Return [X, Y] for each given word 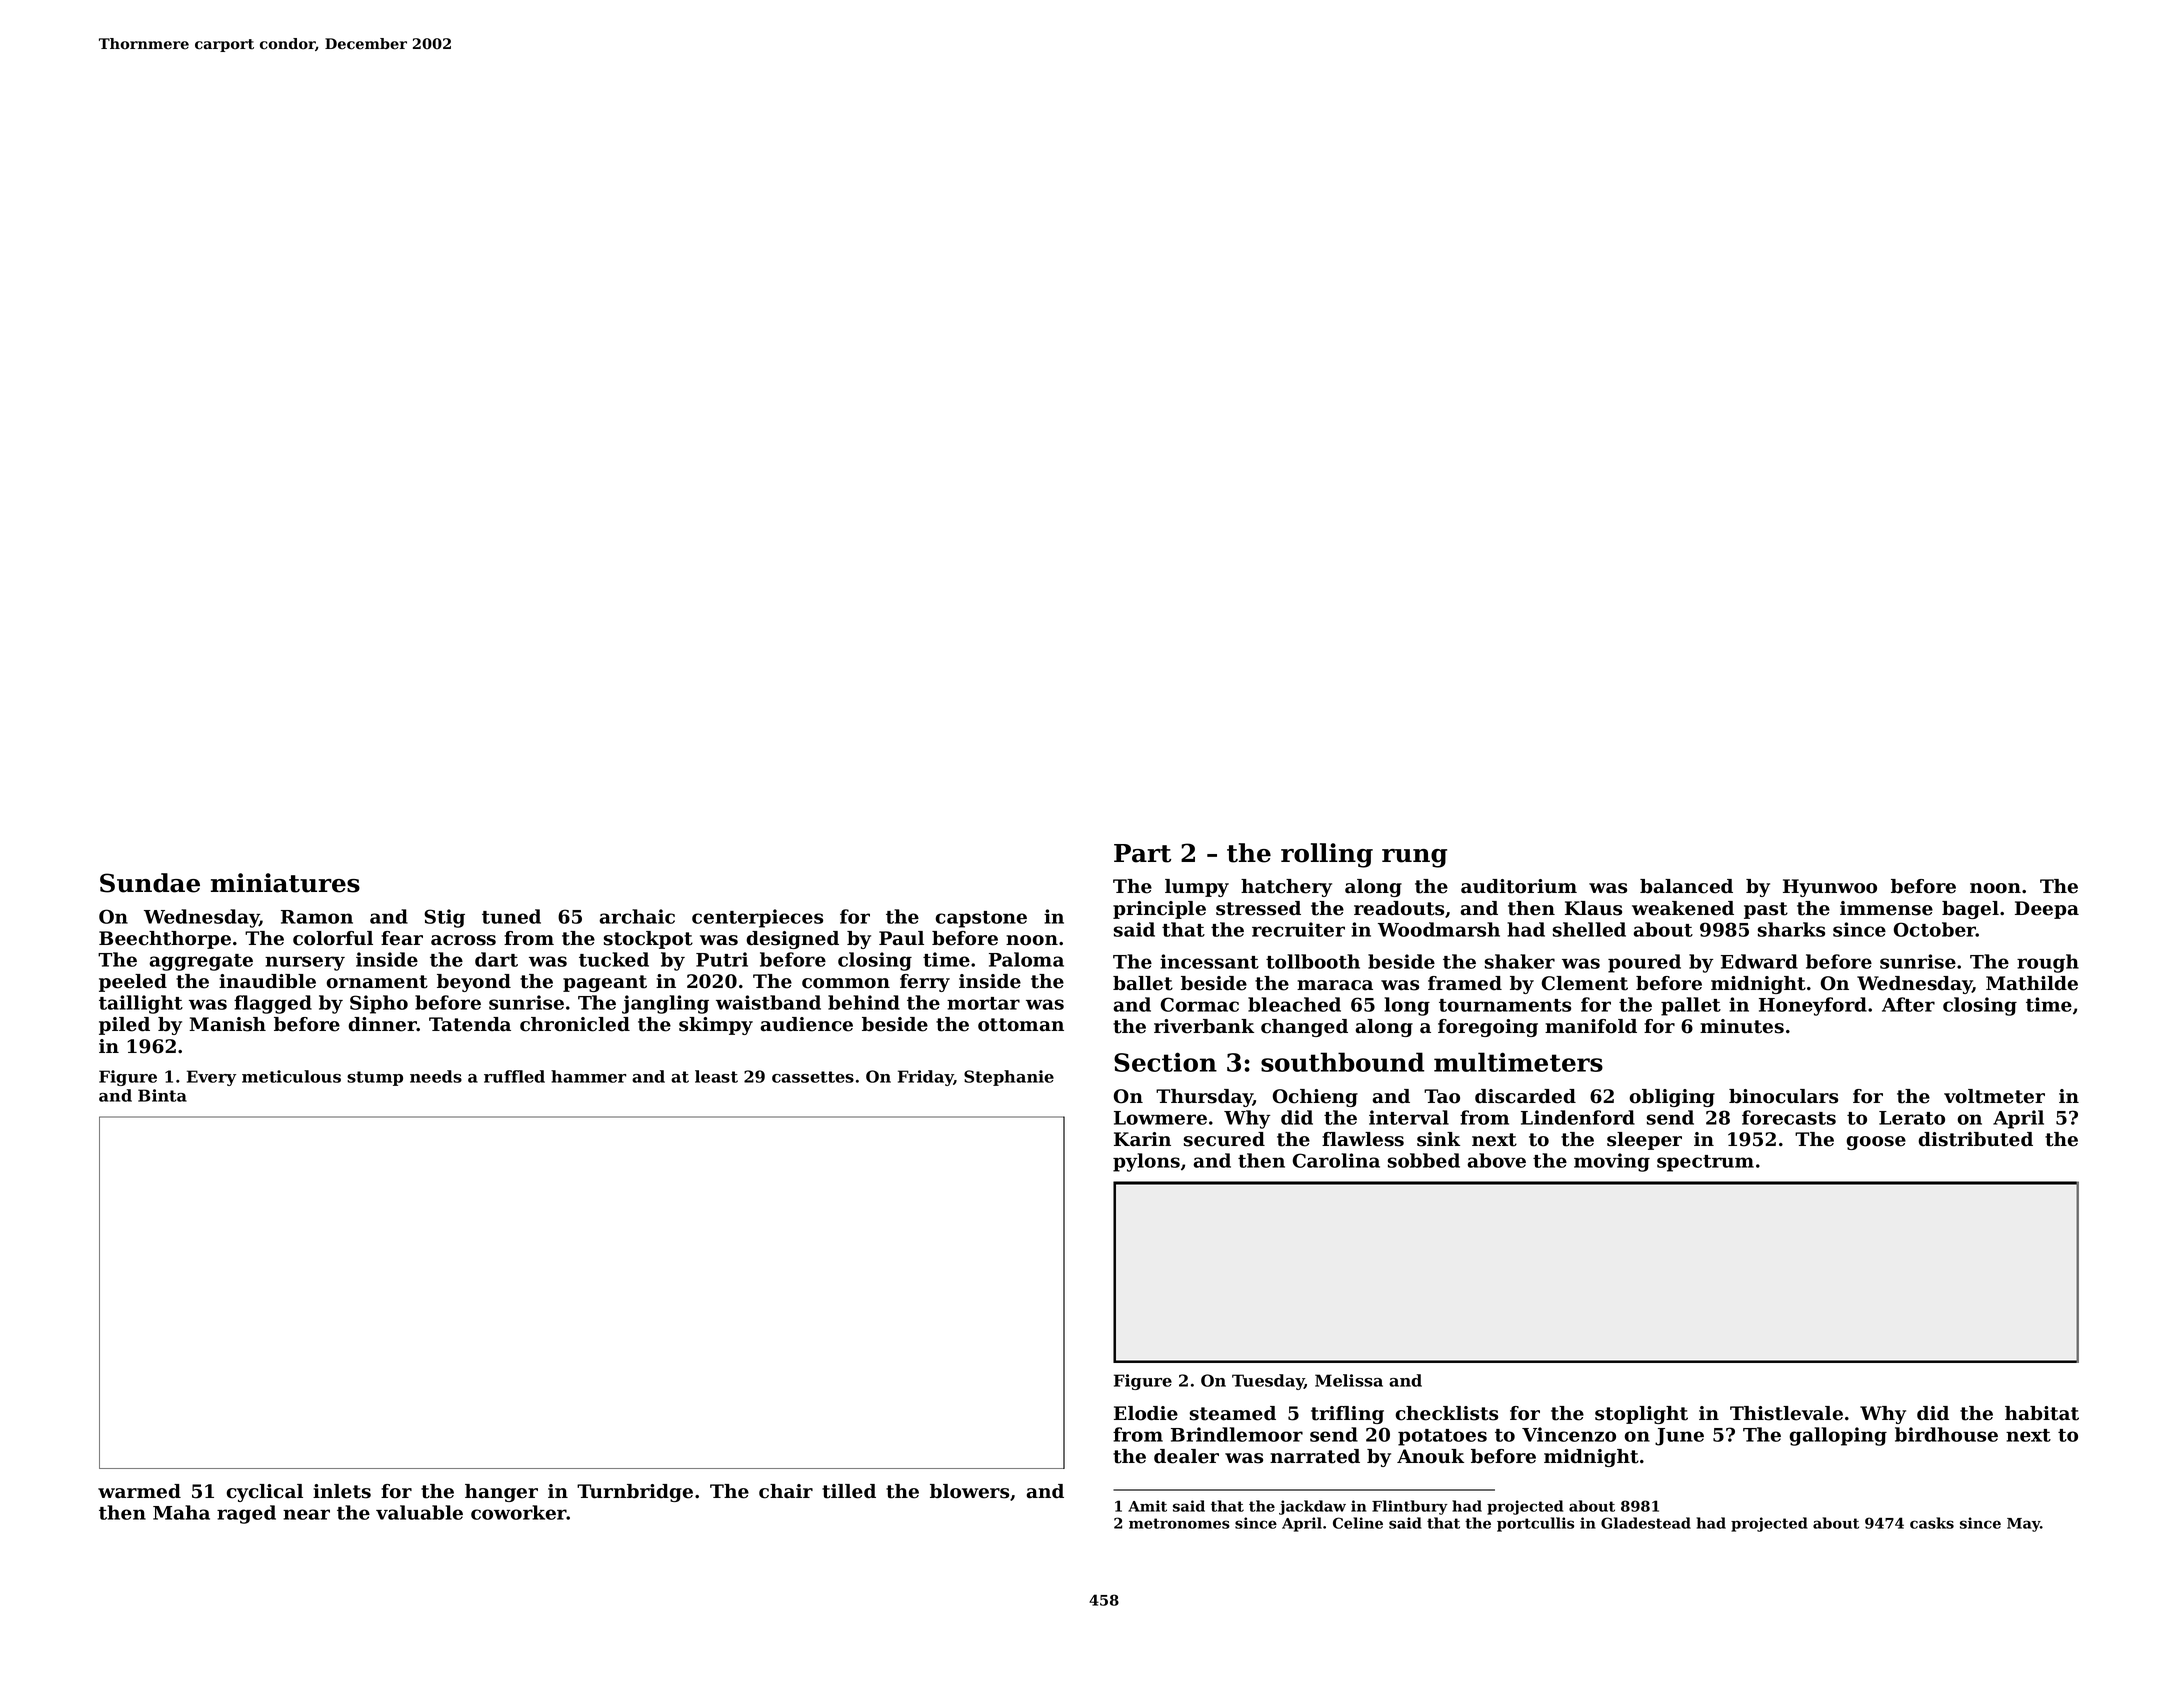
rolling [1327, 855]
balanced [1686, 886]
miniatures [285, 883]
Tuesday [1268, 1382]
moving [1612, 1162]
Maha [181, 1512]
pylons [1146, 1162]
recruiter [1298, 929]
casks [1932, 1523]
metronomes [1179, 1523]
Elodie [1146, 1413]
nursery [305, 963]
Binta [162, 1095]
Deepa [2047, 910]
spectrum [1705, 1163]
